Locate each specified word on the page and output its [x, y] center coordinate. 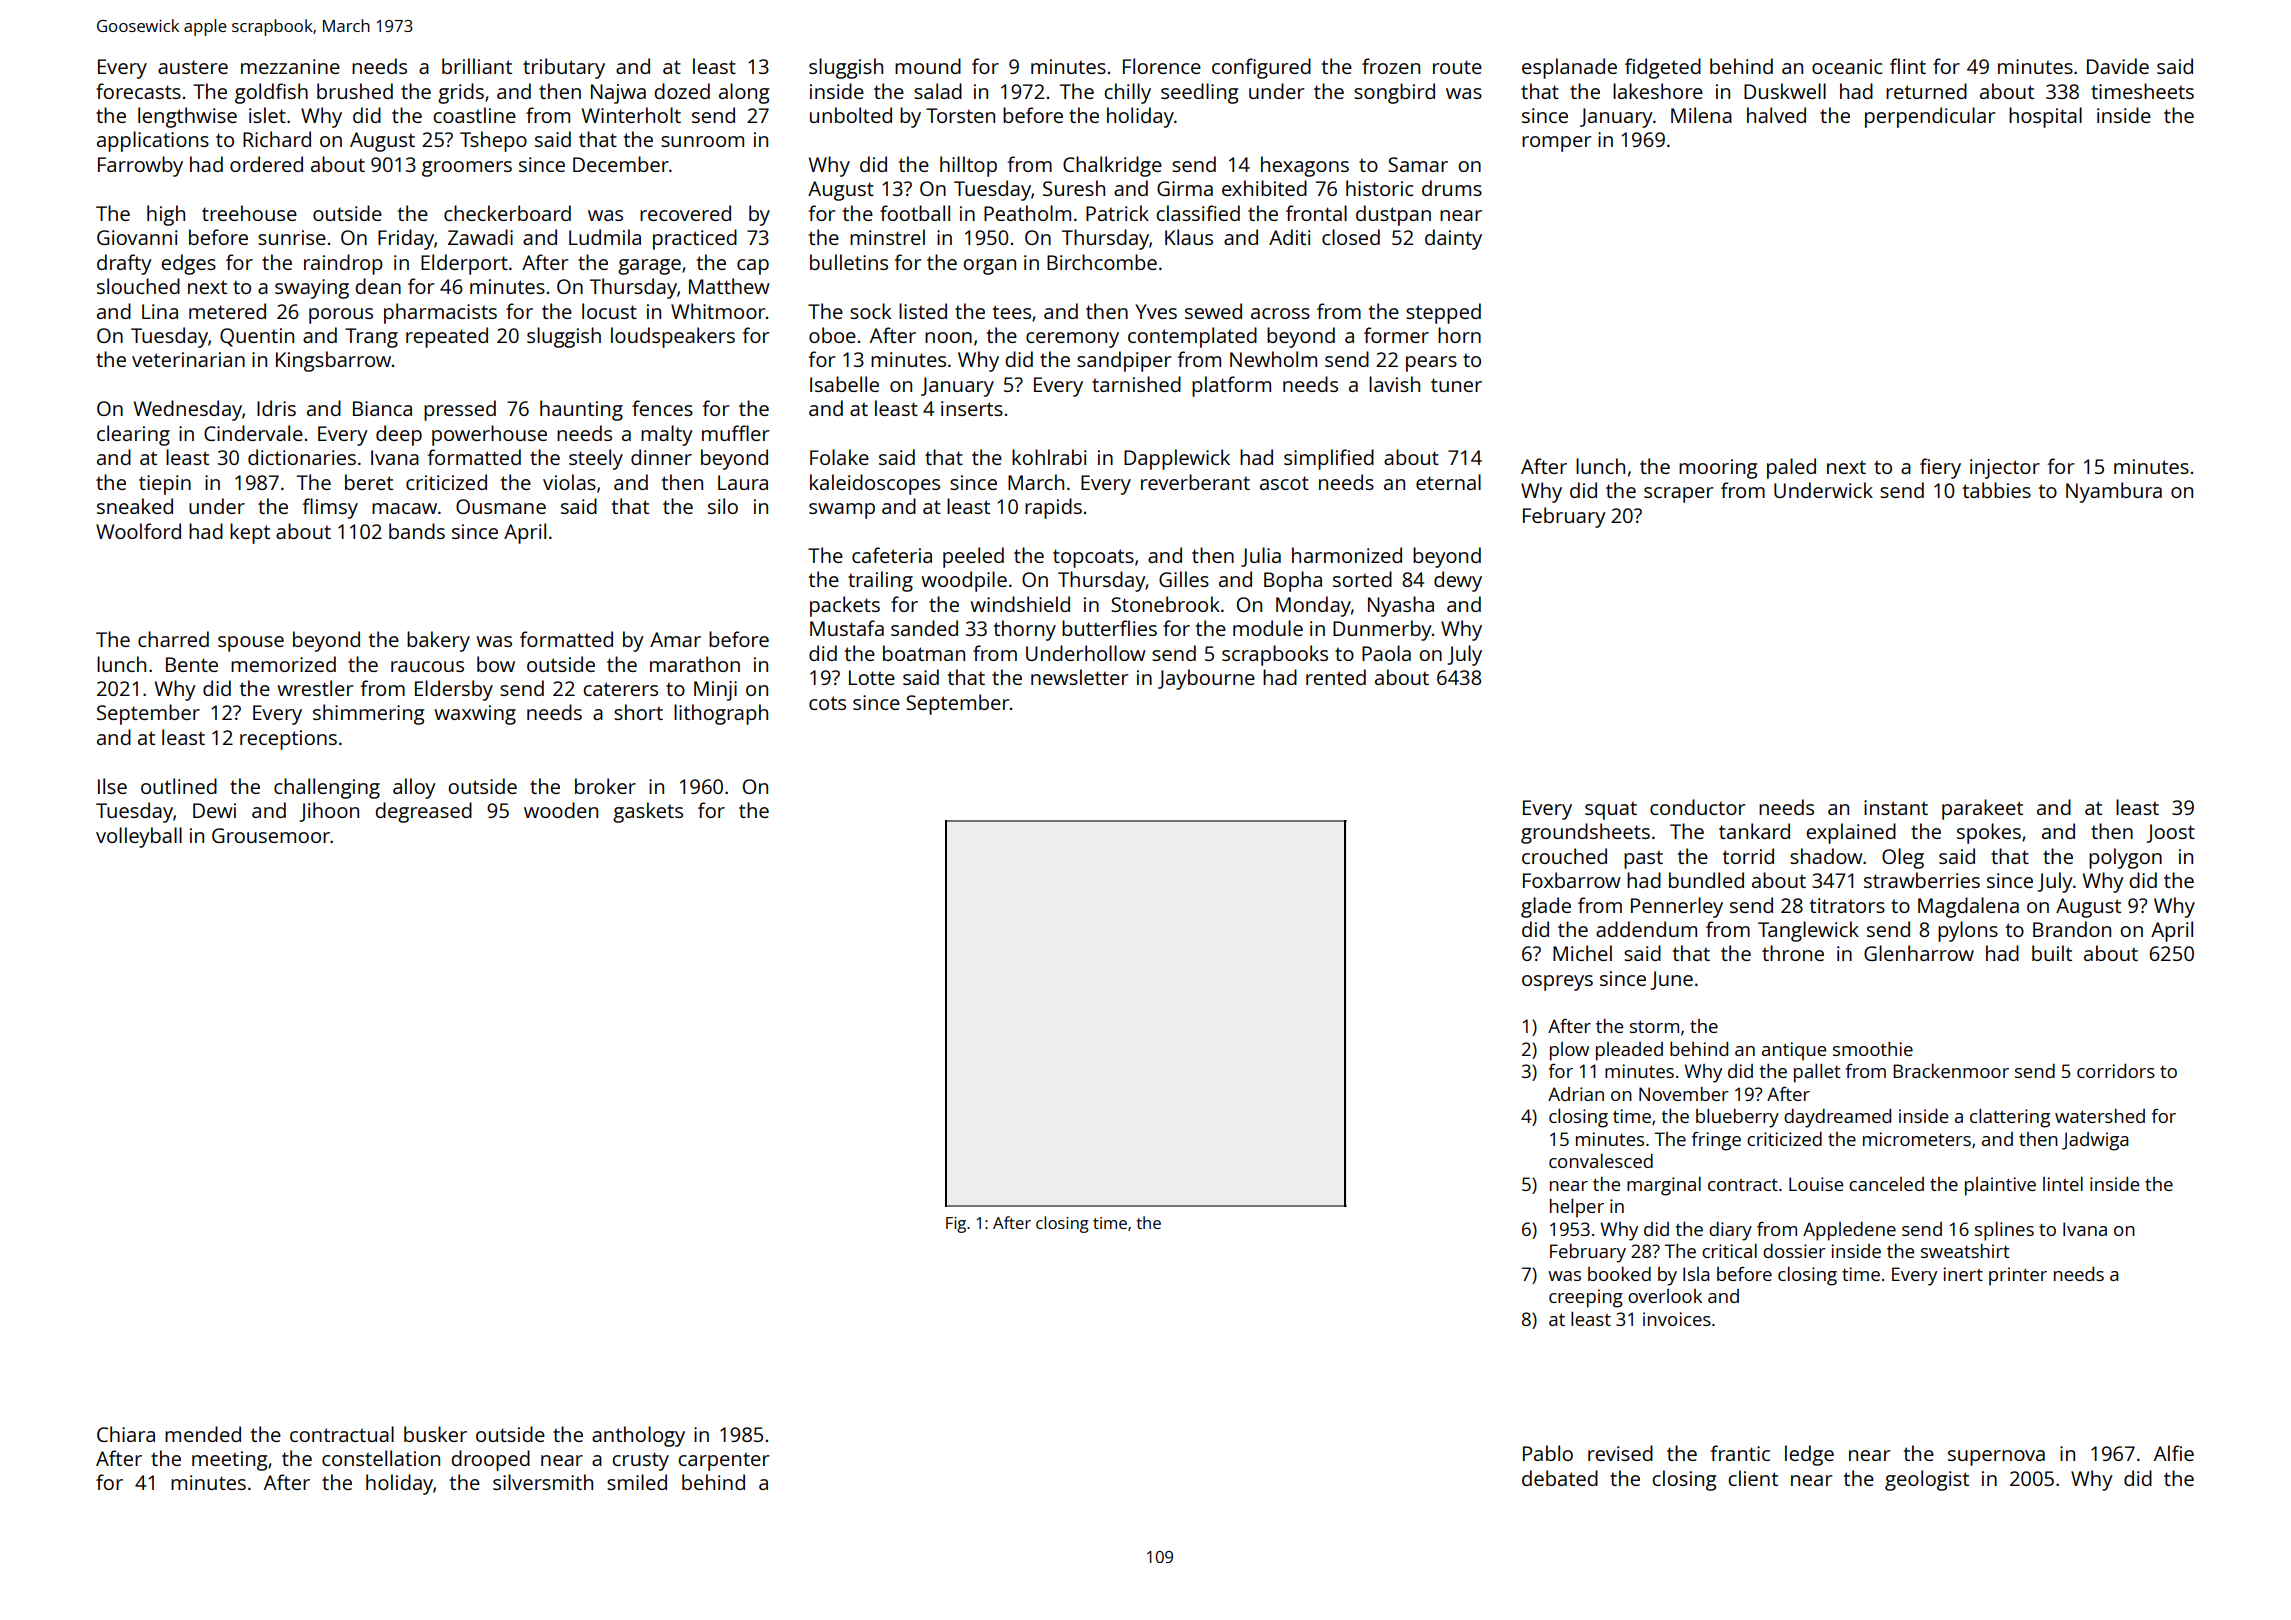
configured [1261, 68]
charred [173, 639]
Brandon [2072, 929]
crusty [640, 1461]
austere [193, 67]
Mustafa [847, 628]
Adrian [1576, 1094]
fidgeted [1663, 68]
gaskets [648, 812]
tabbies [1996, 490]
